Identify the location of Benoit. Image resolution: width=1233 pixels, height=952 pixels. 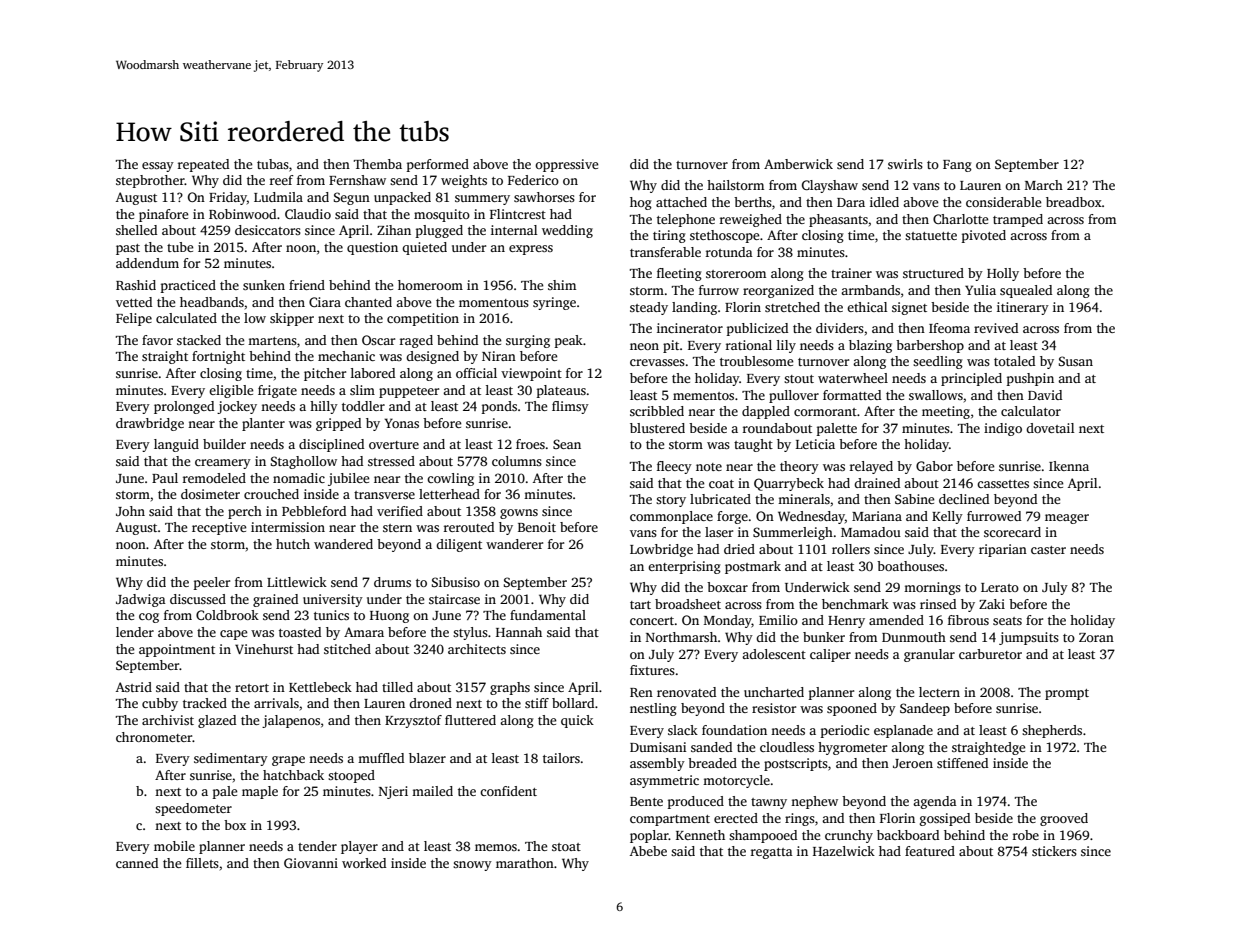
(537, 527).
